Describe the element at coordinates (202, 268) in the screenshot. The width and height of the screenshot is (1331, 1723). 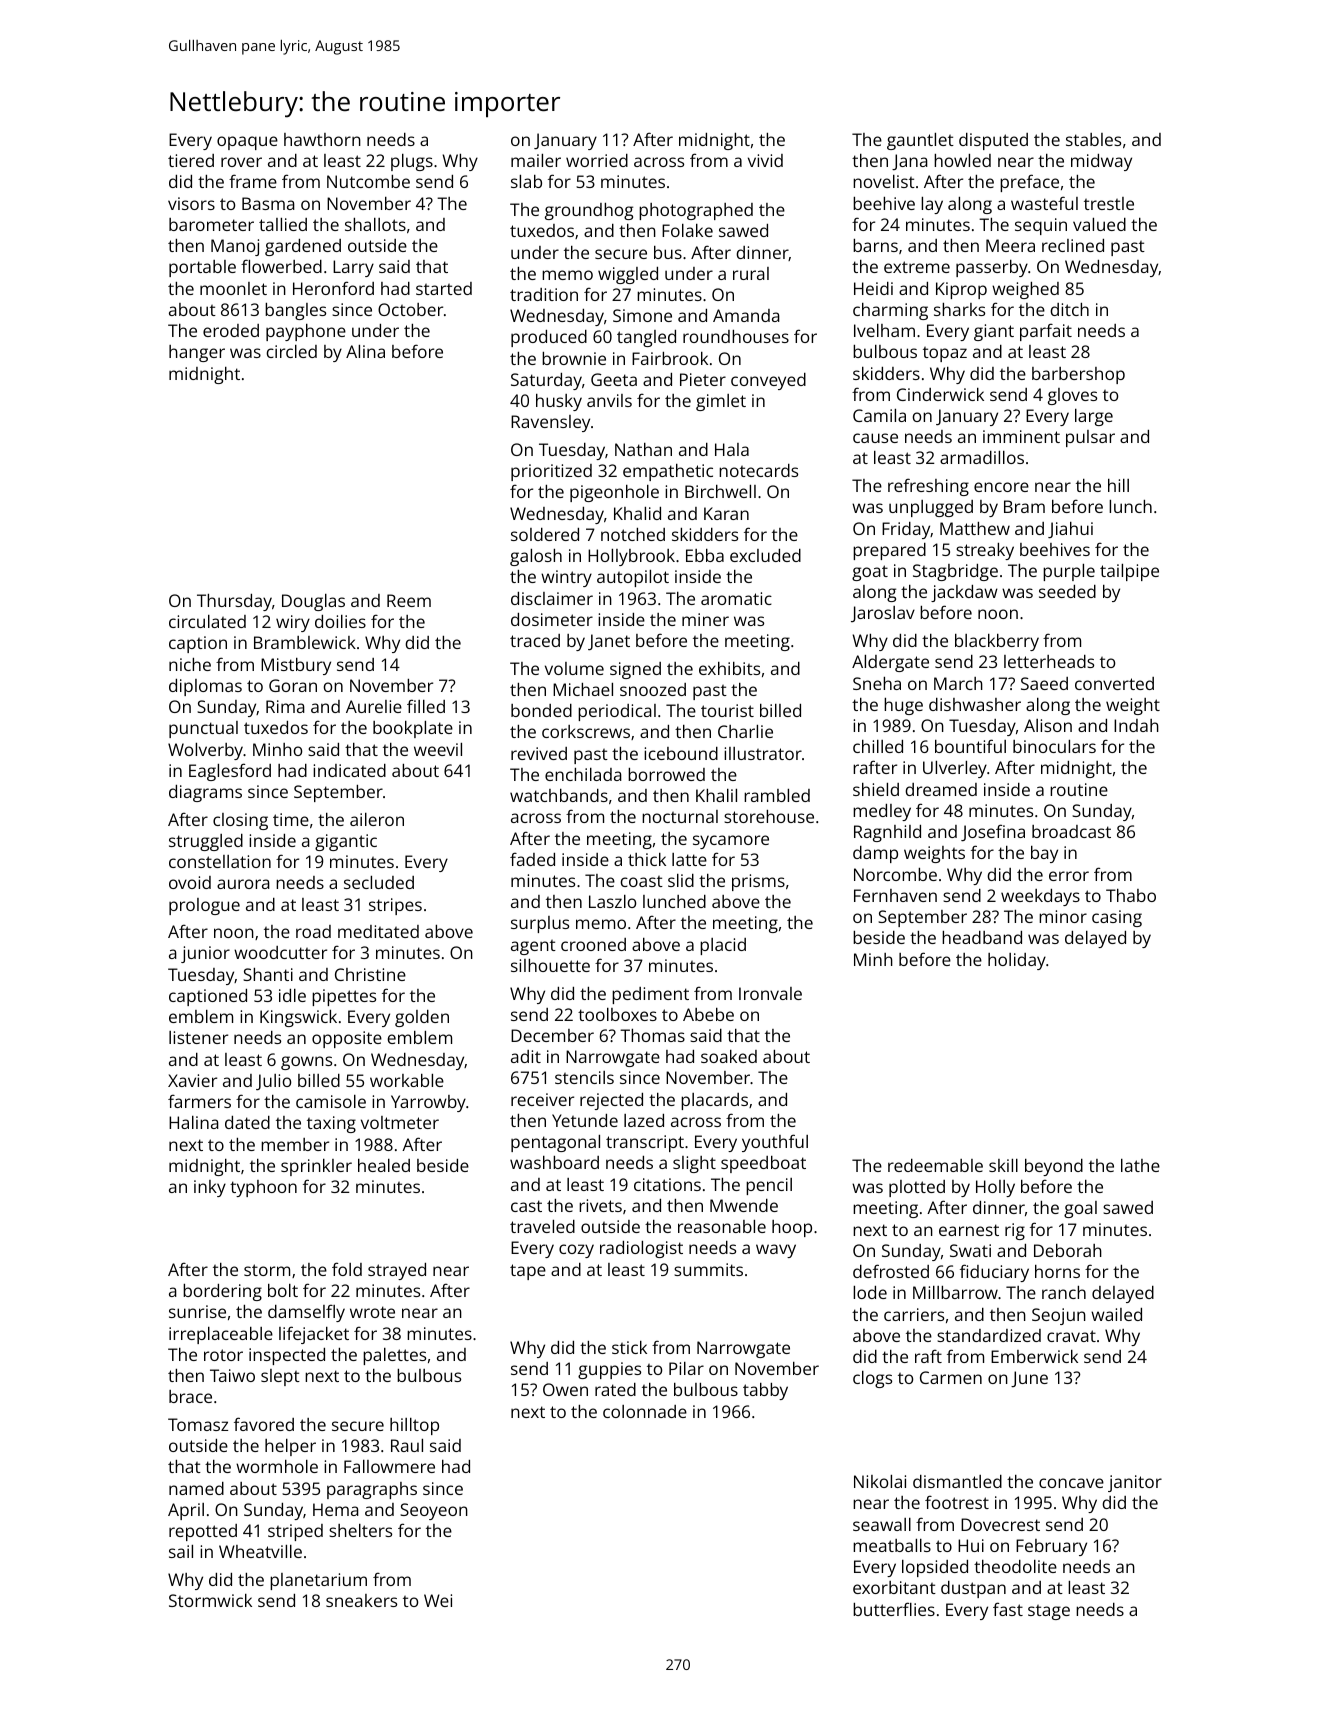
I see `portable` at that location.
